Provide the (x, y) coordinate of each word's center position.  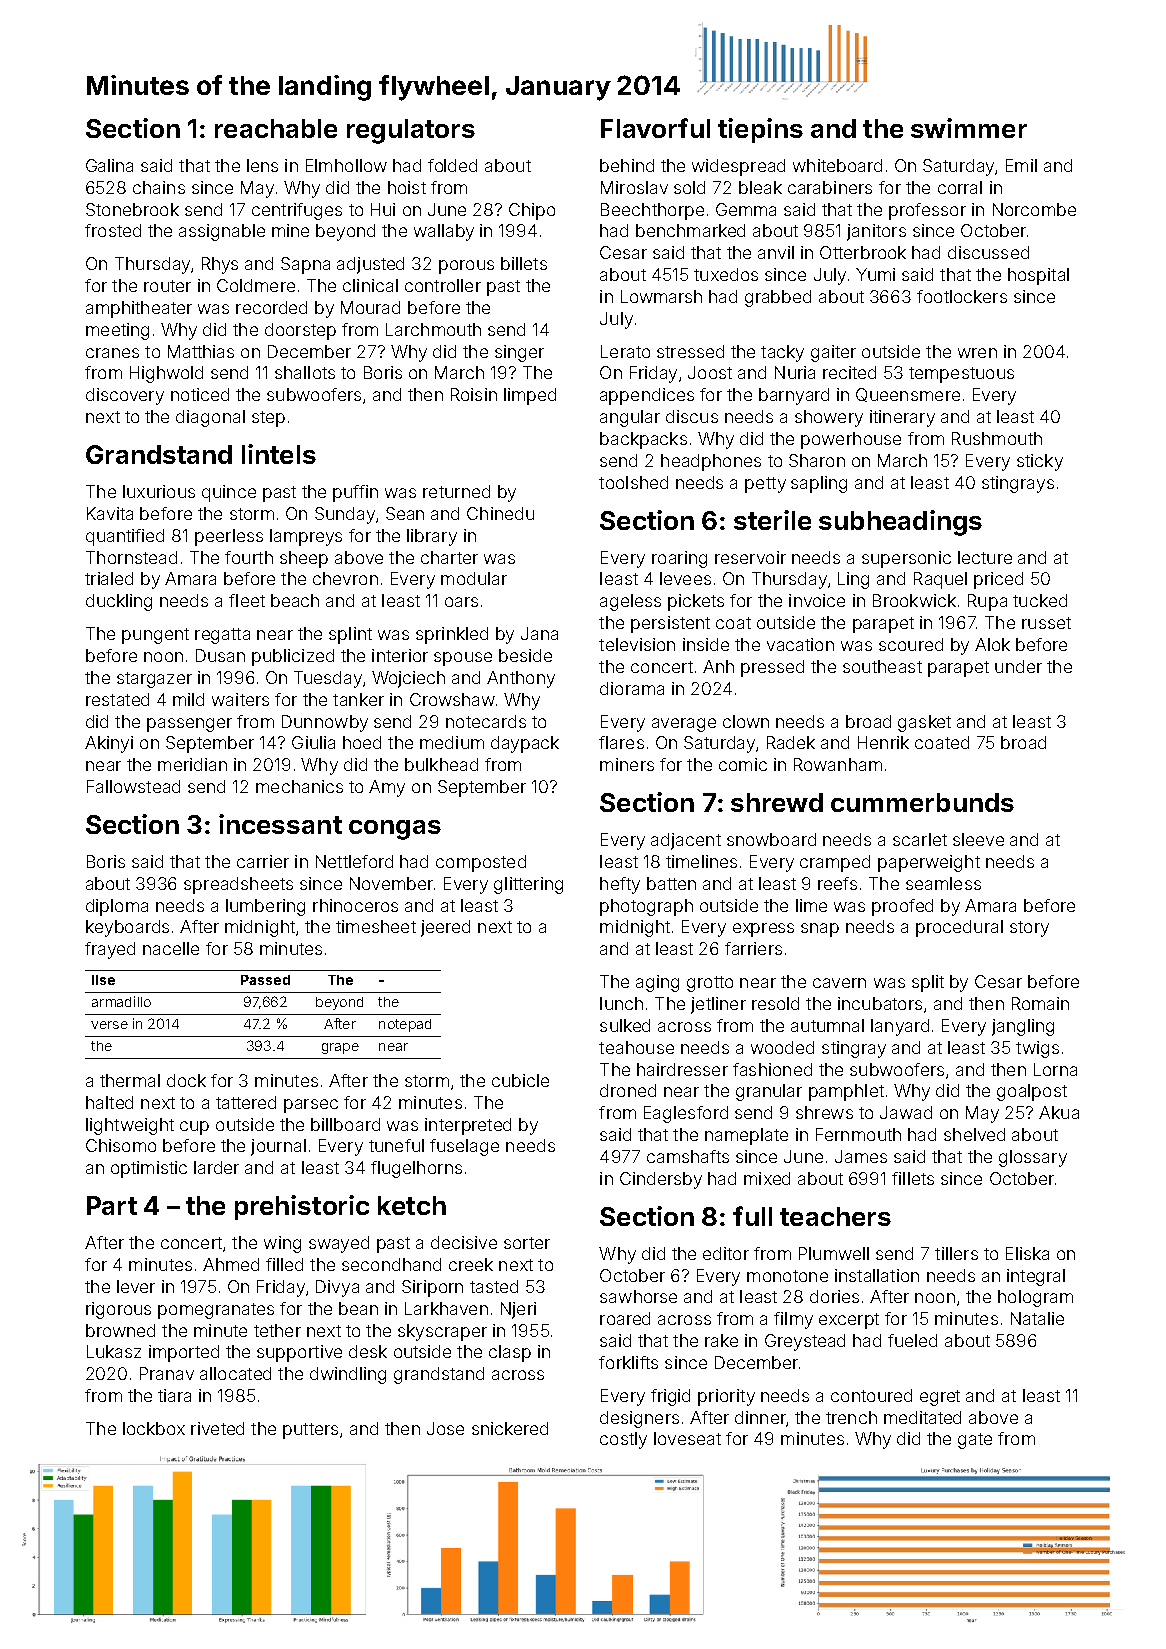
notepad (405, 1025)
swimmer (969, 128)
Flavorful (655, 128)
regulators (411, 131)
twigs (1037, 1049)
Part (112, 1205)
